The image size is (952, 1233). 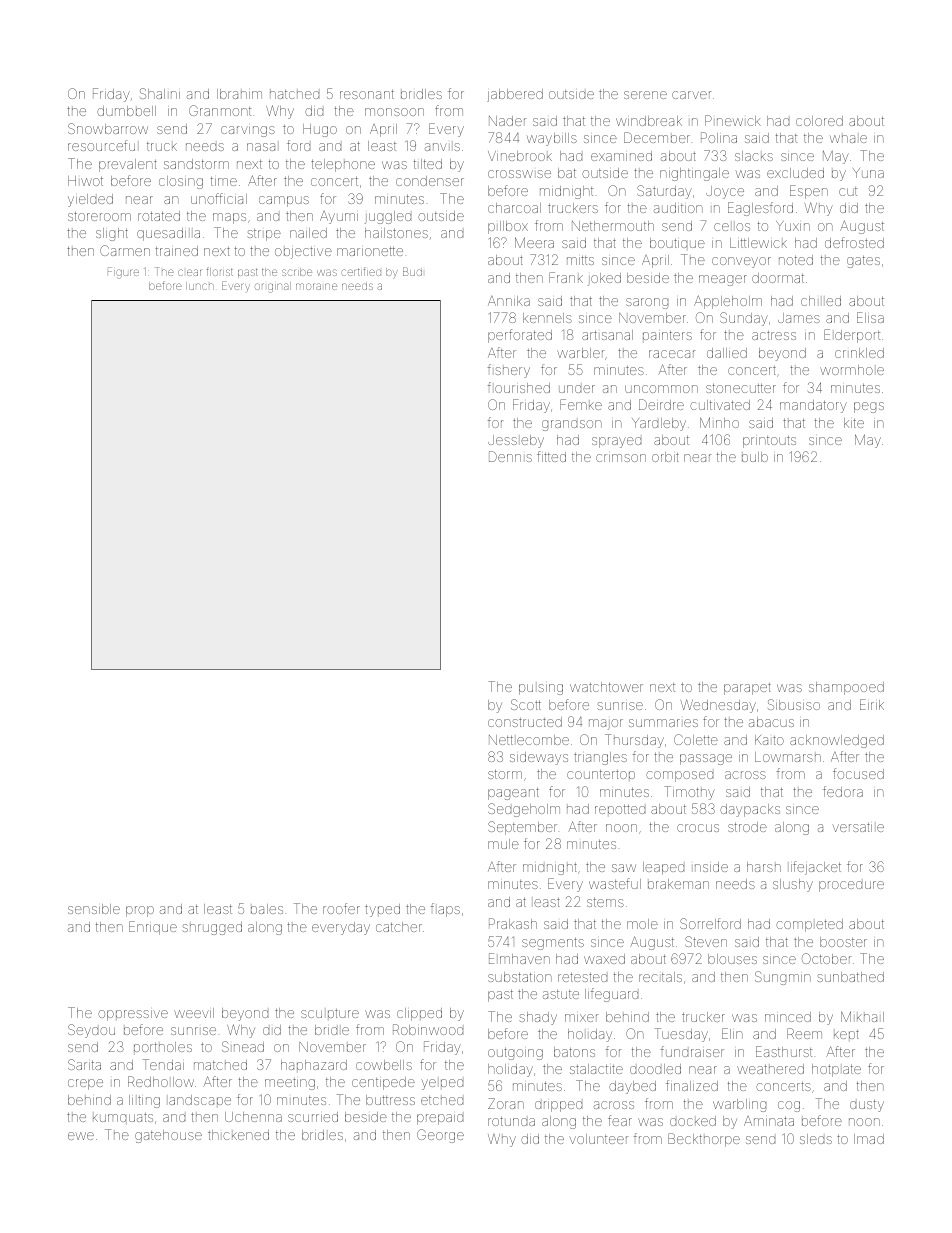 I want to click on examined, so click(x=621, y=156).
